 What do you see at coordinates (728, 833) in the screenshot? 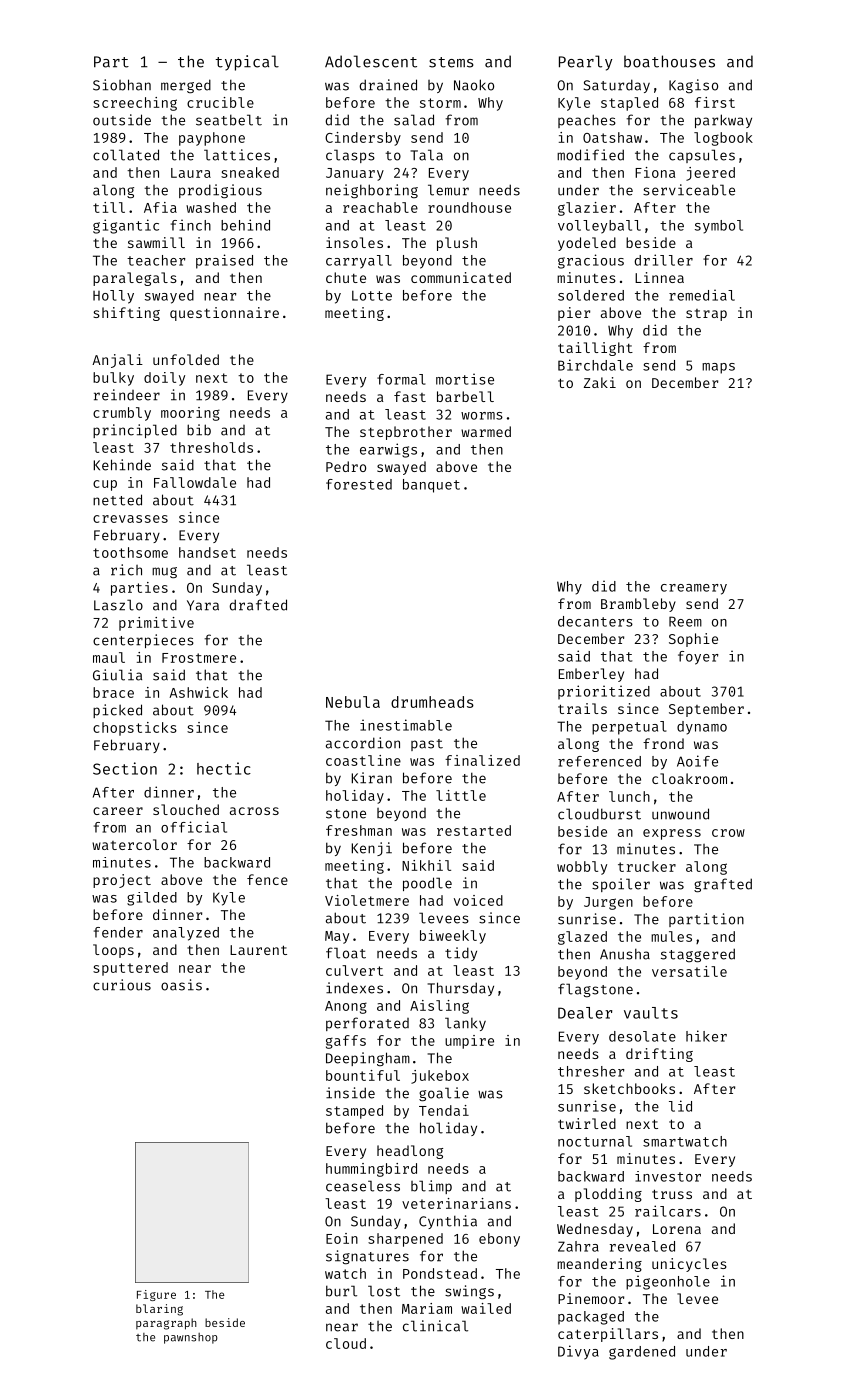
I see `crow` at bounding box center [728, 833].
